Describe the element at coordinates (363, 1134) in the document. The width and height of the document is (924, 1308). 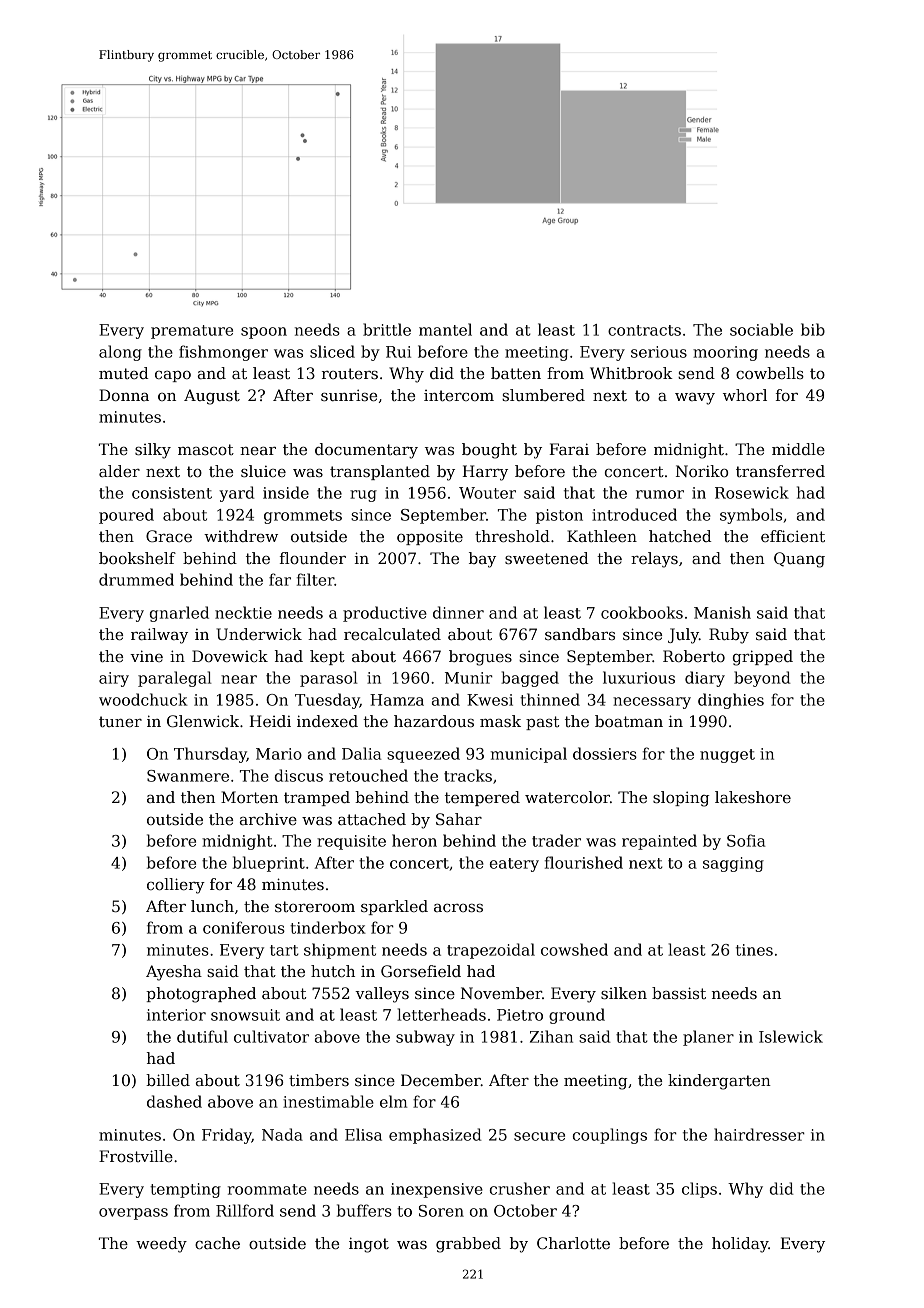
I see `Elisa` at that location.
